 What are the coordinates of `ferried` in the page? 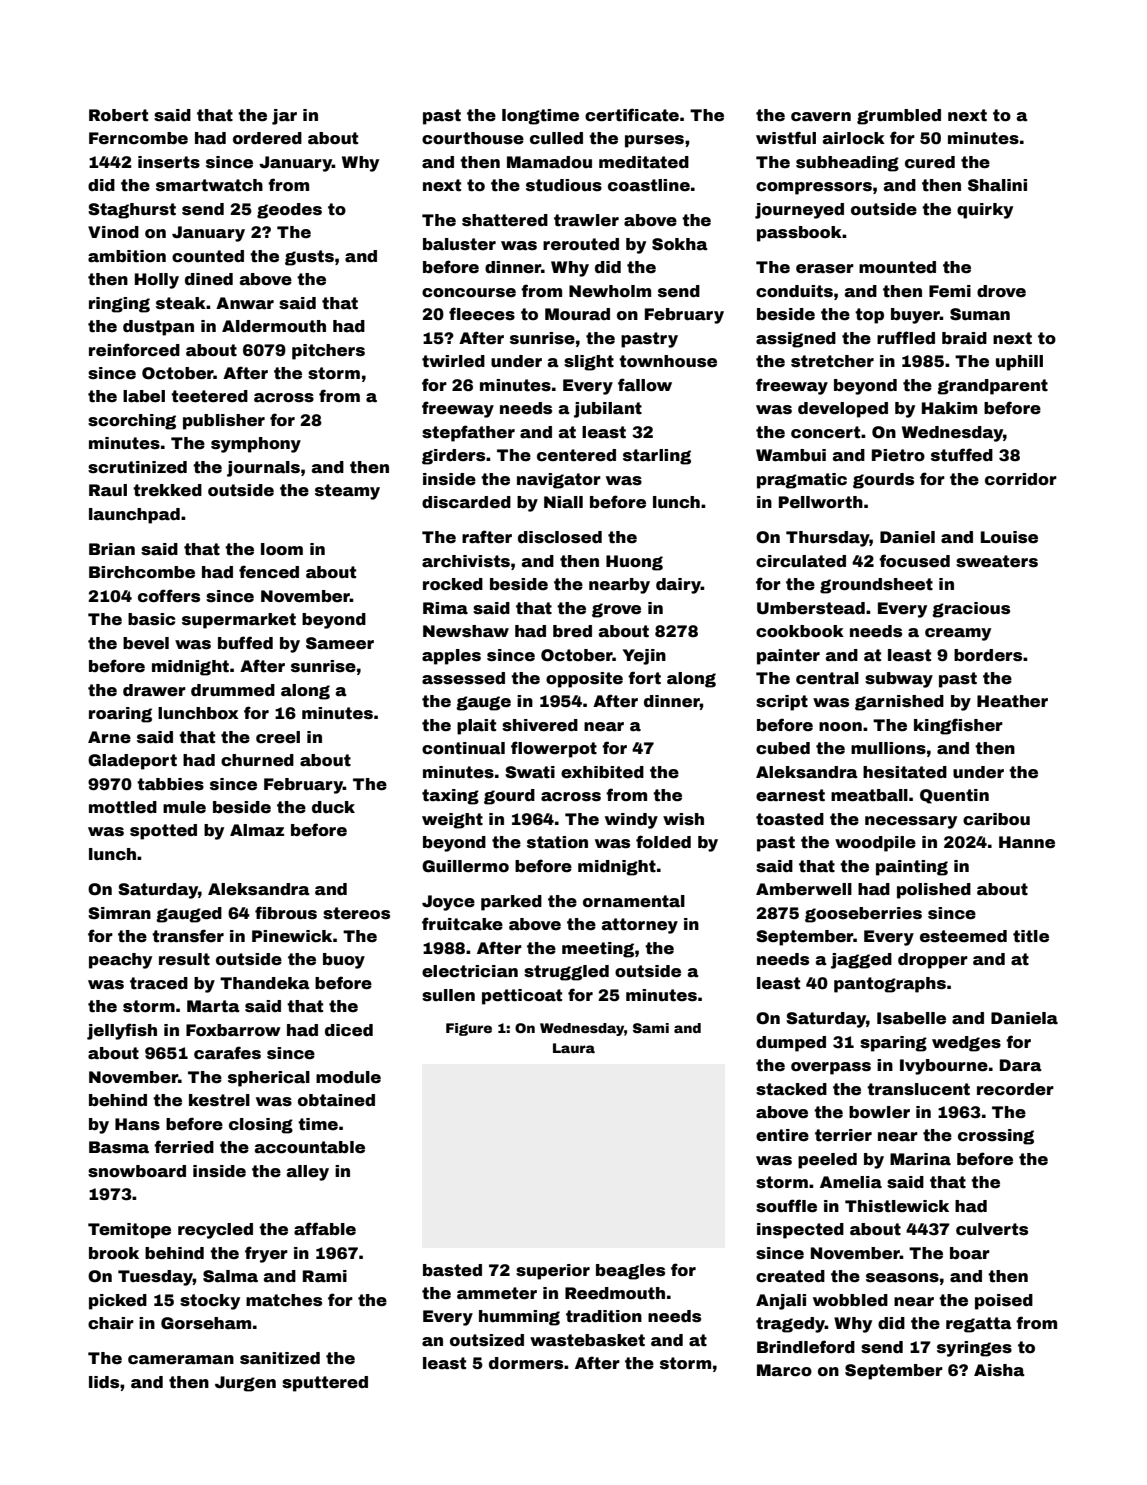 It's located at (184, 1147).
